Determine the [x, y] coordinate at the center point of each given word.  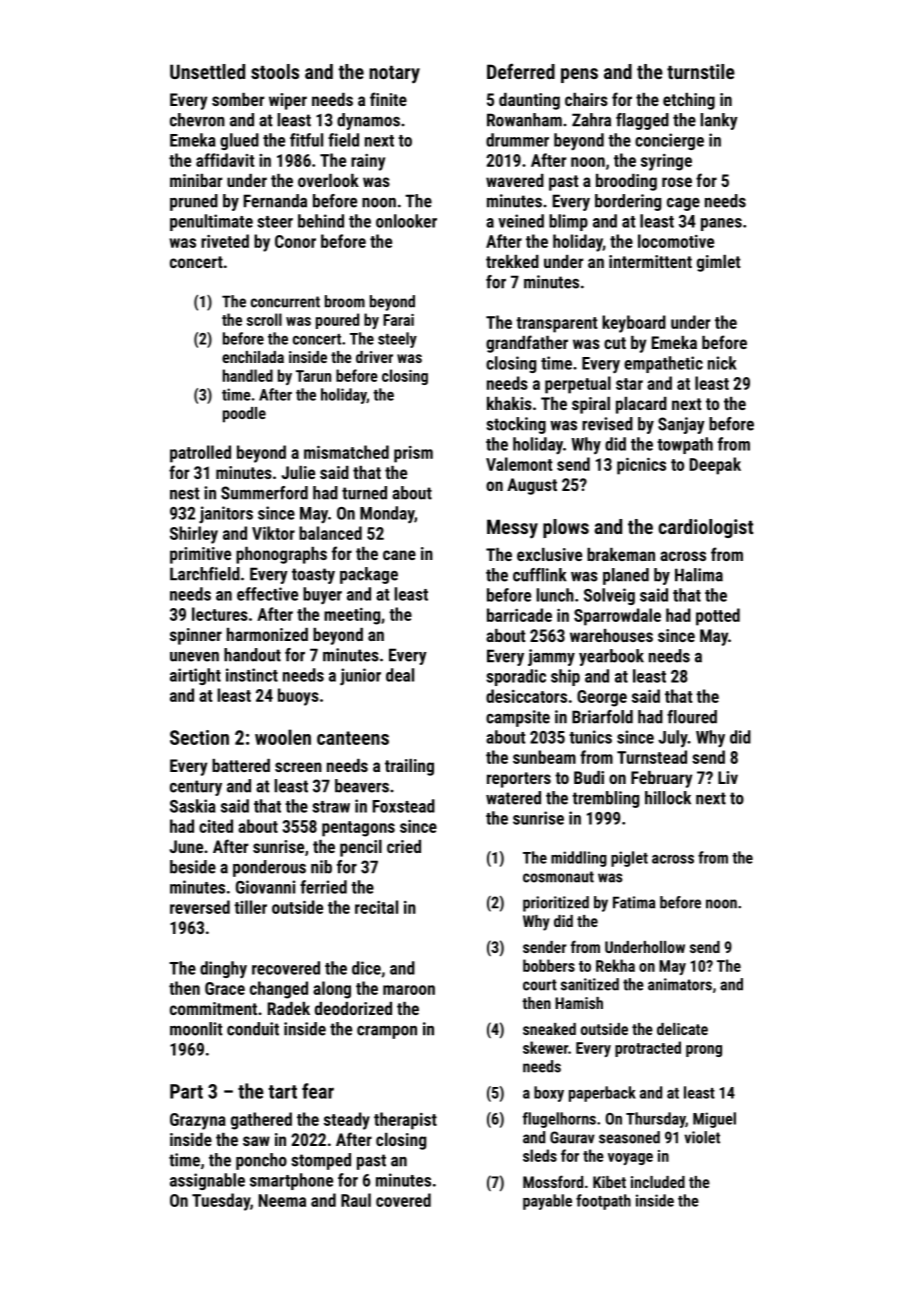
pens [579, 75]
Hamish [579, 1003]
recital [376, 907]
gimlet [719, 263]
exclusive [549, 554]
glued [239, 141]
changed [279, 990]
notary [394, 75]
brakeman [621, 554]
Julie [298, 472]
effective [267, 594]
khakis [509, 403]
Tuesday [221, 1202]
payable [547, 1202]
